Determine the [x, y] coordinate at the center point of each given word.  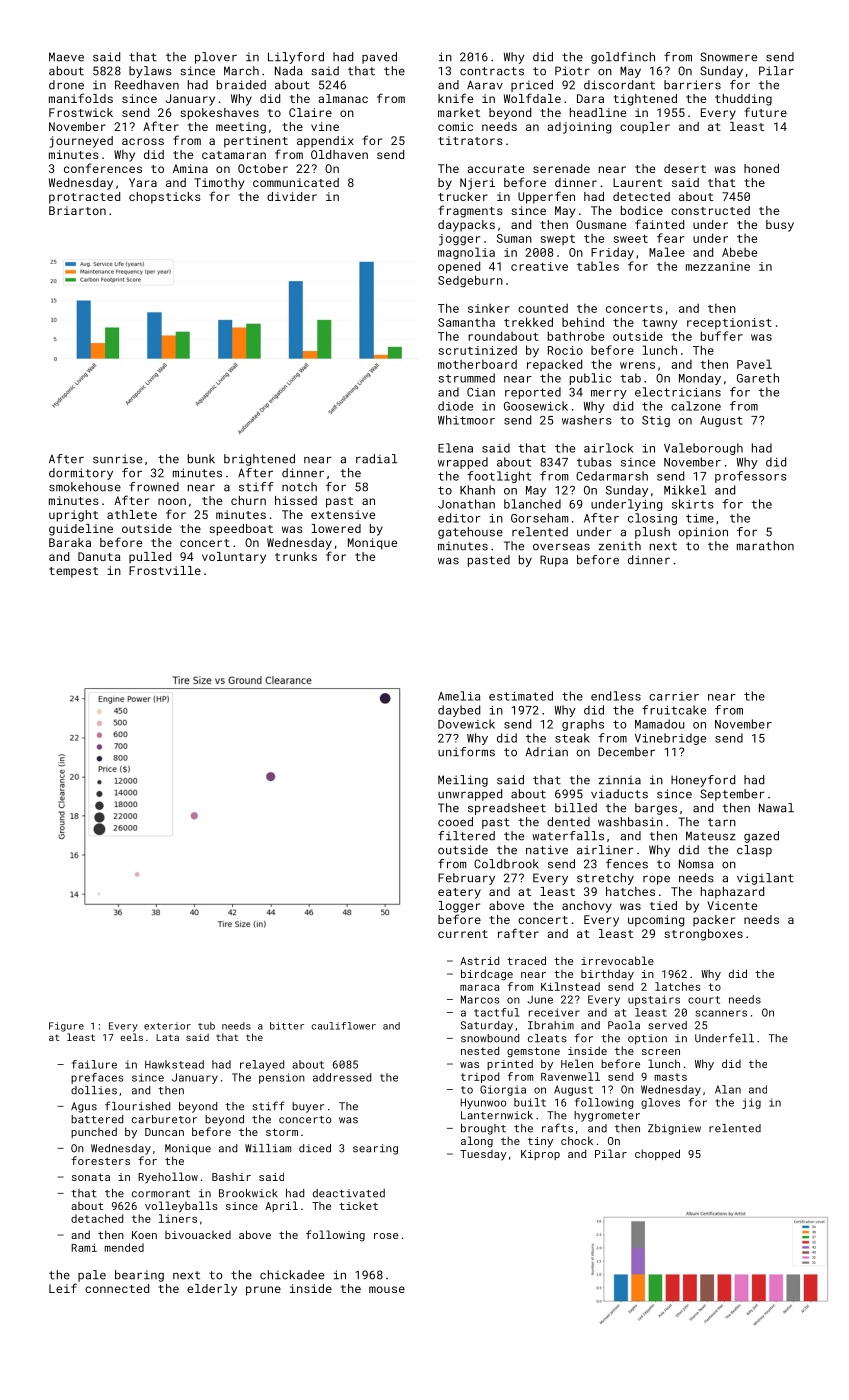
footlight [499, 477]
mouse [387, 1289]
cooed [455, 822]
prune [263, 1291]
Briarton [77, 210]
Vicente [732, 905]
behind [583, 322]
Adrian [546, 752]
